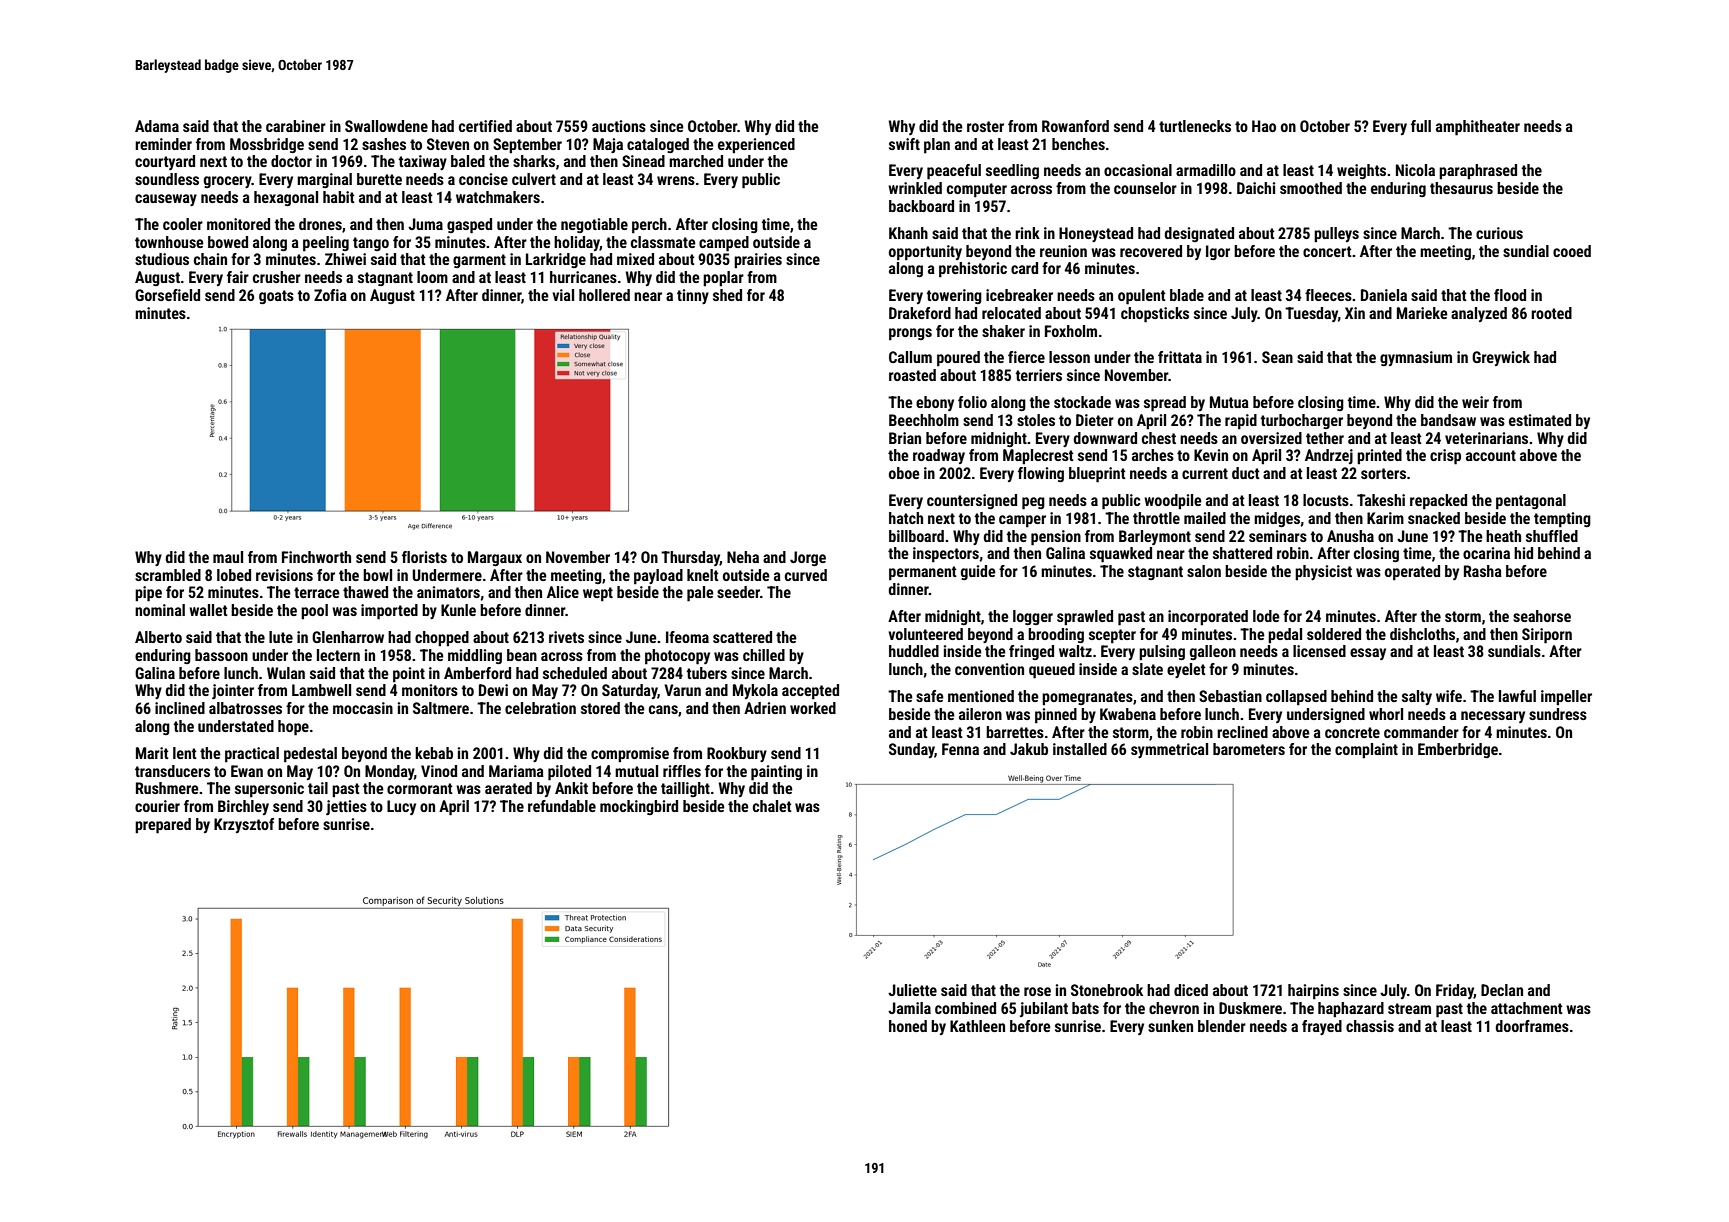  I want to click on Kathleen, so click(977, 1026).
